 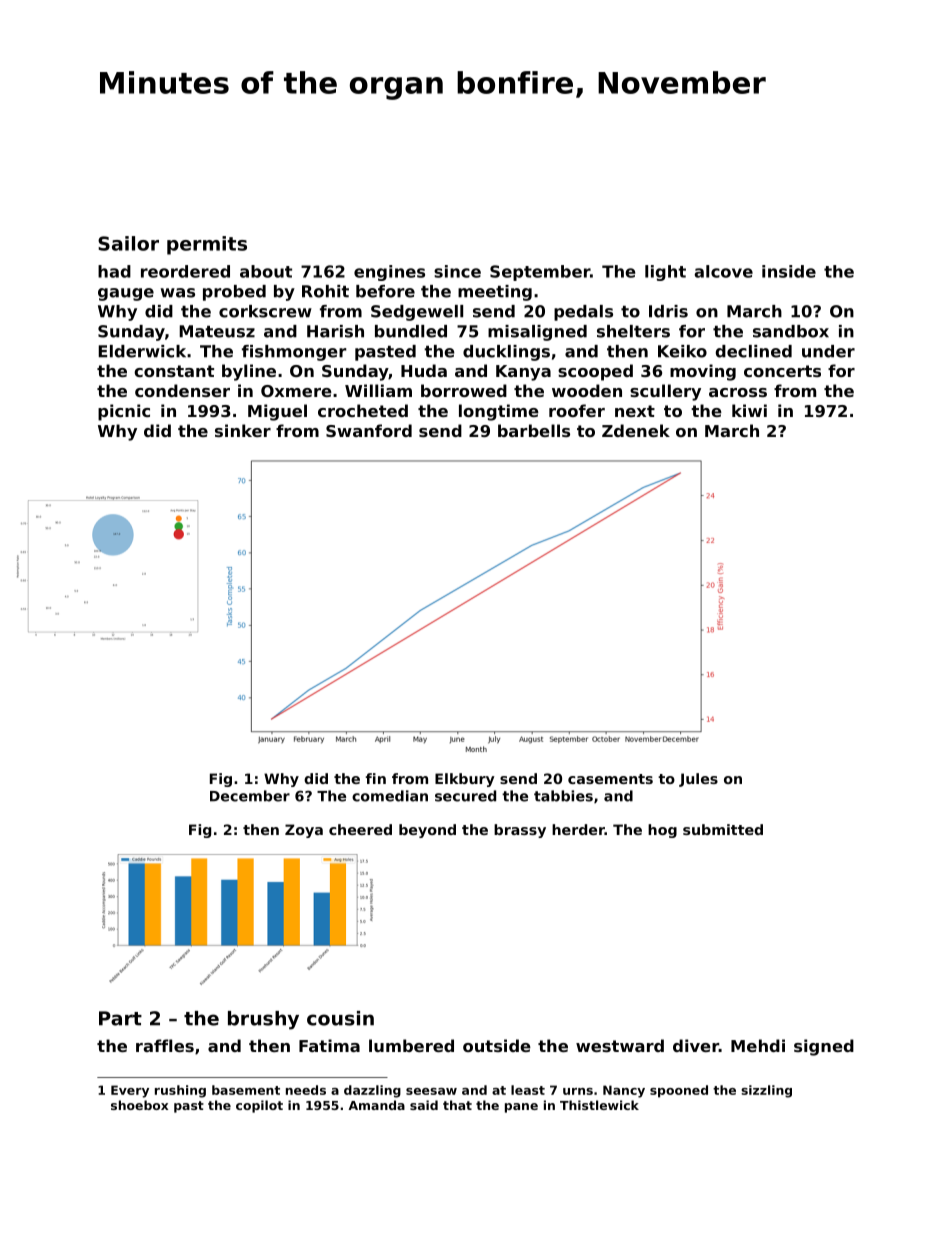 What do you see at coordinates (389, 273) in the page?
I see `engines` at bounding box center [389, 273].
